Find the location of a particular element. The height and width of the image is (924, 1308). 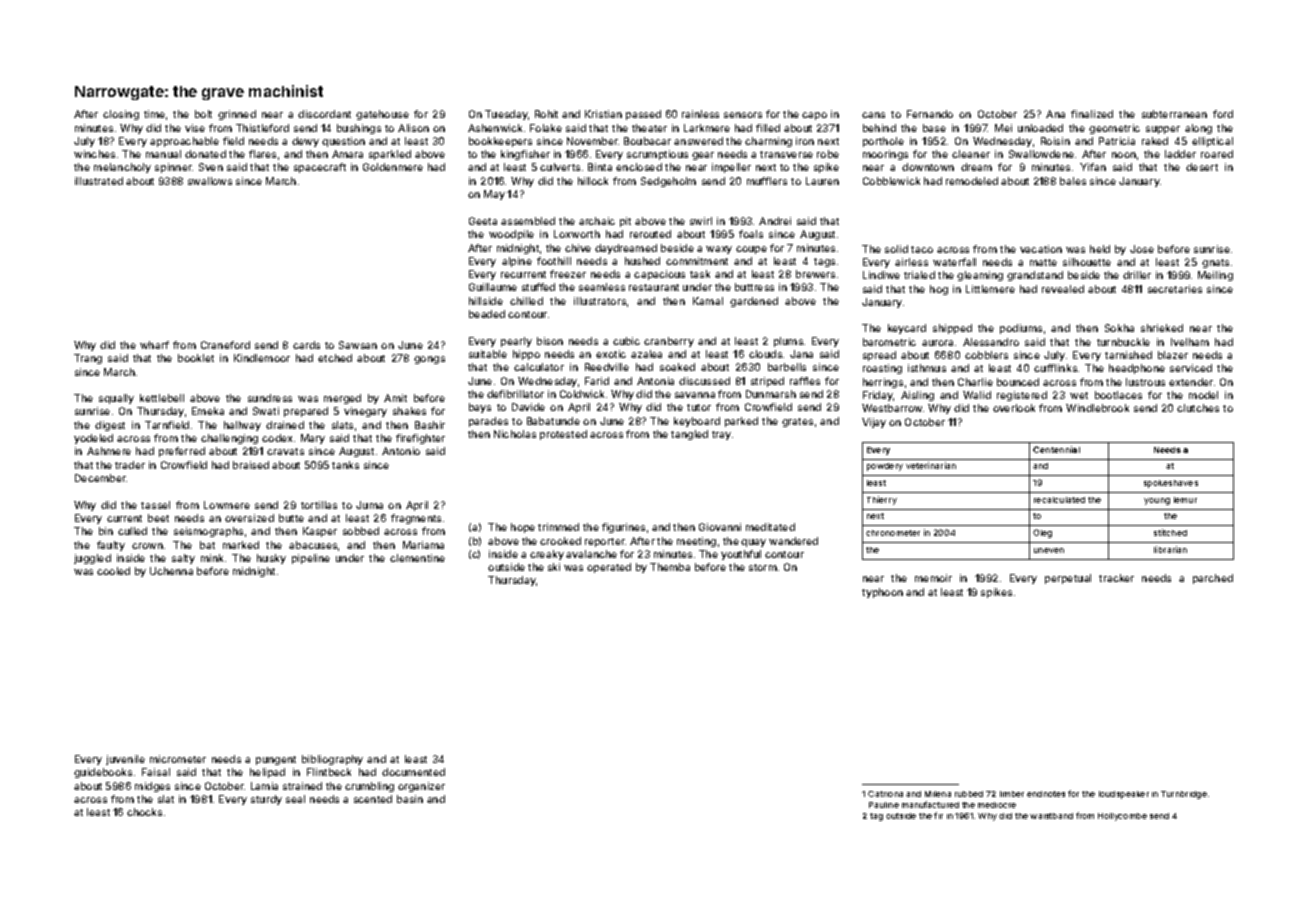

rainless is located at coordinates (700, 114).
